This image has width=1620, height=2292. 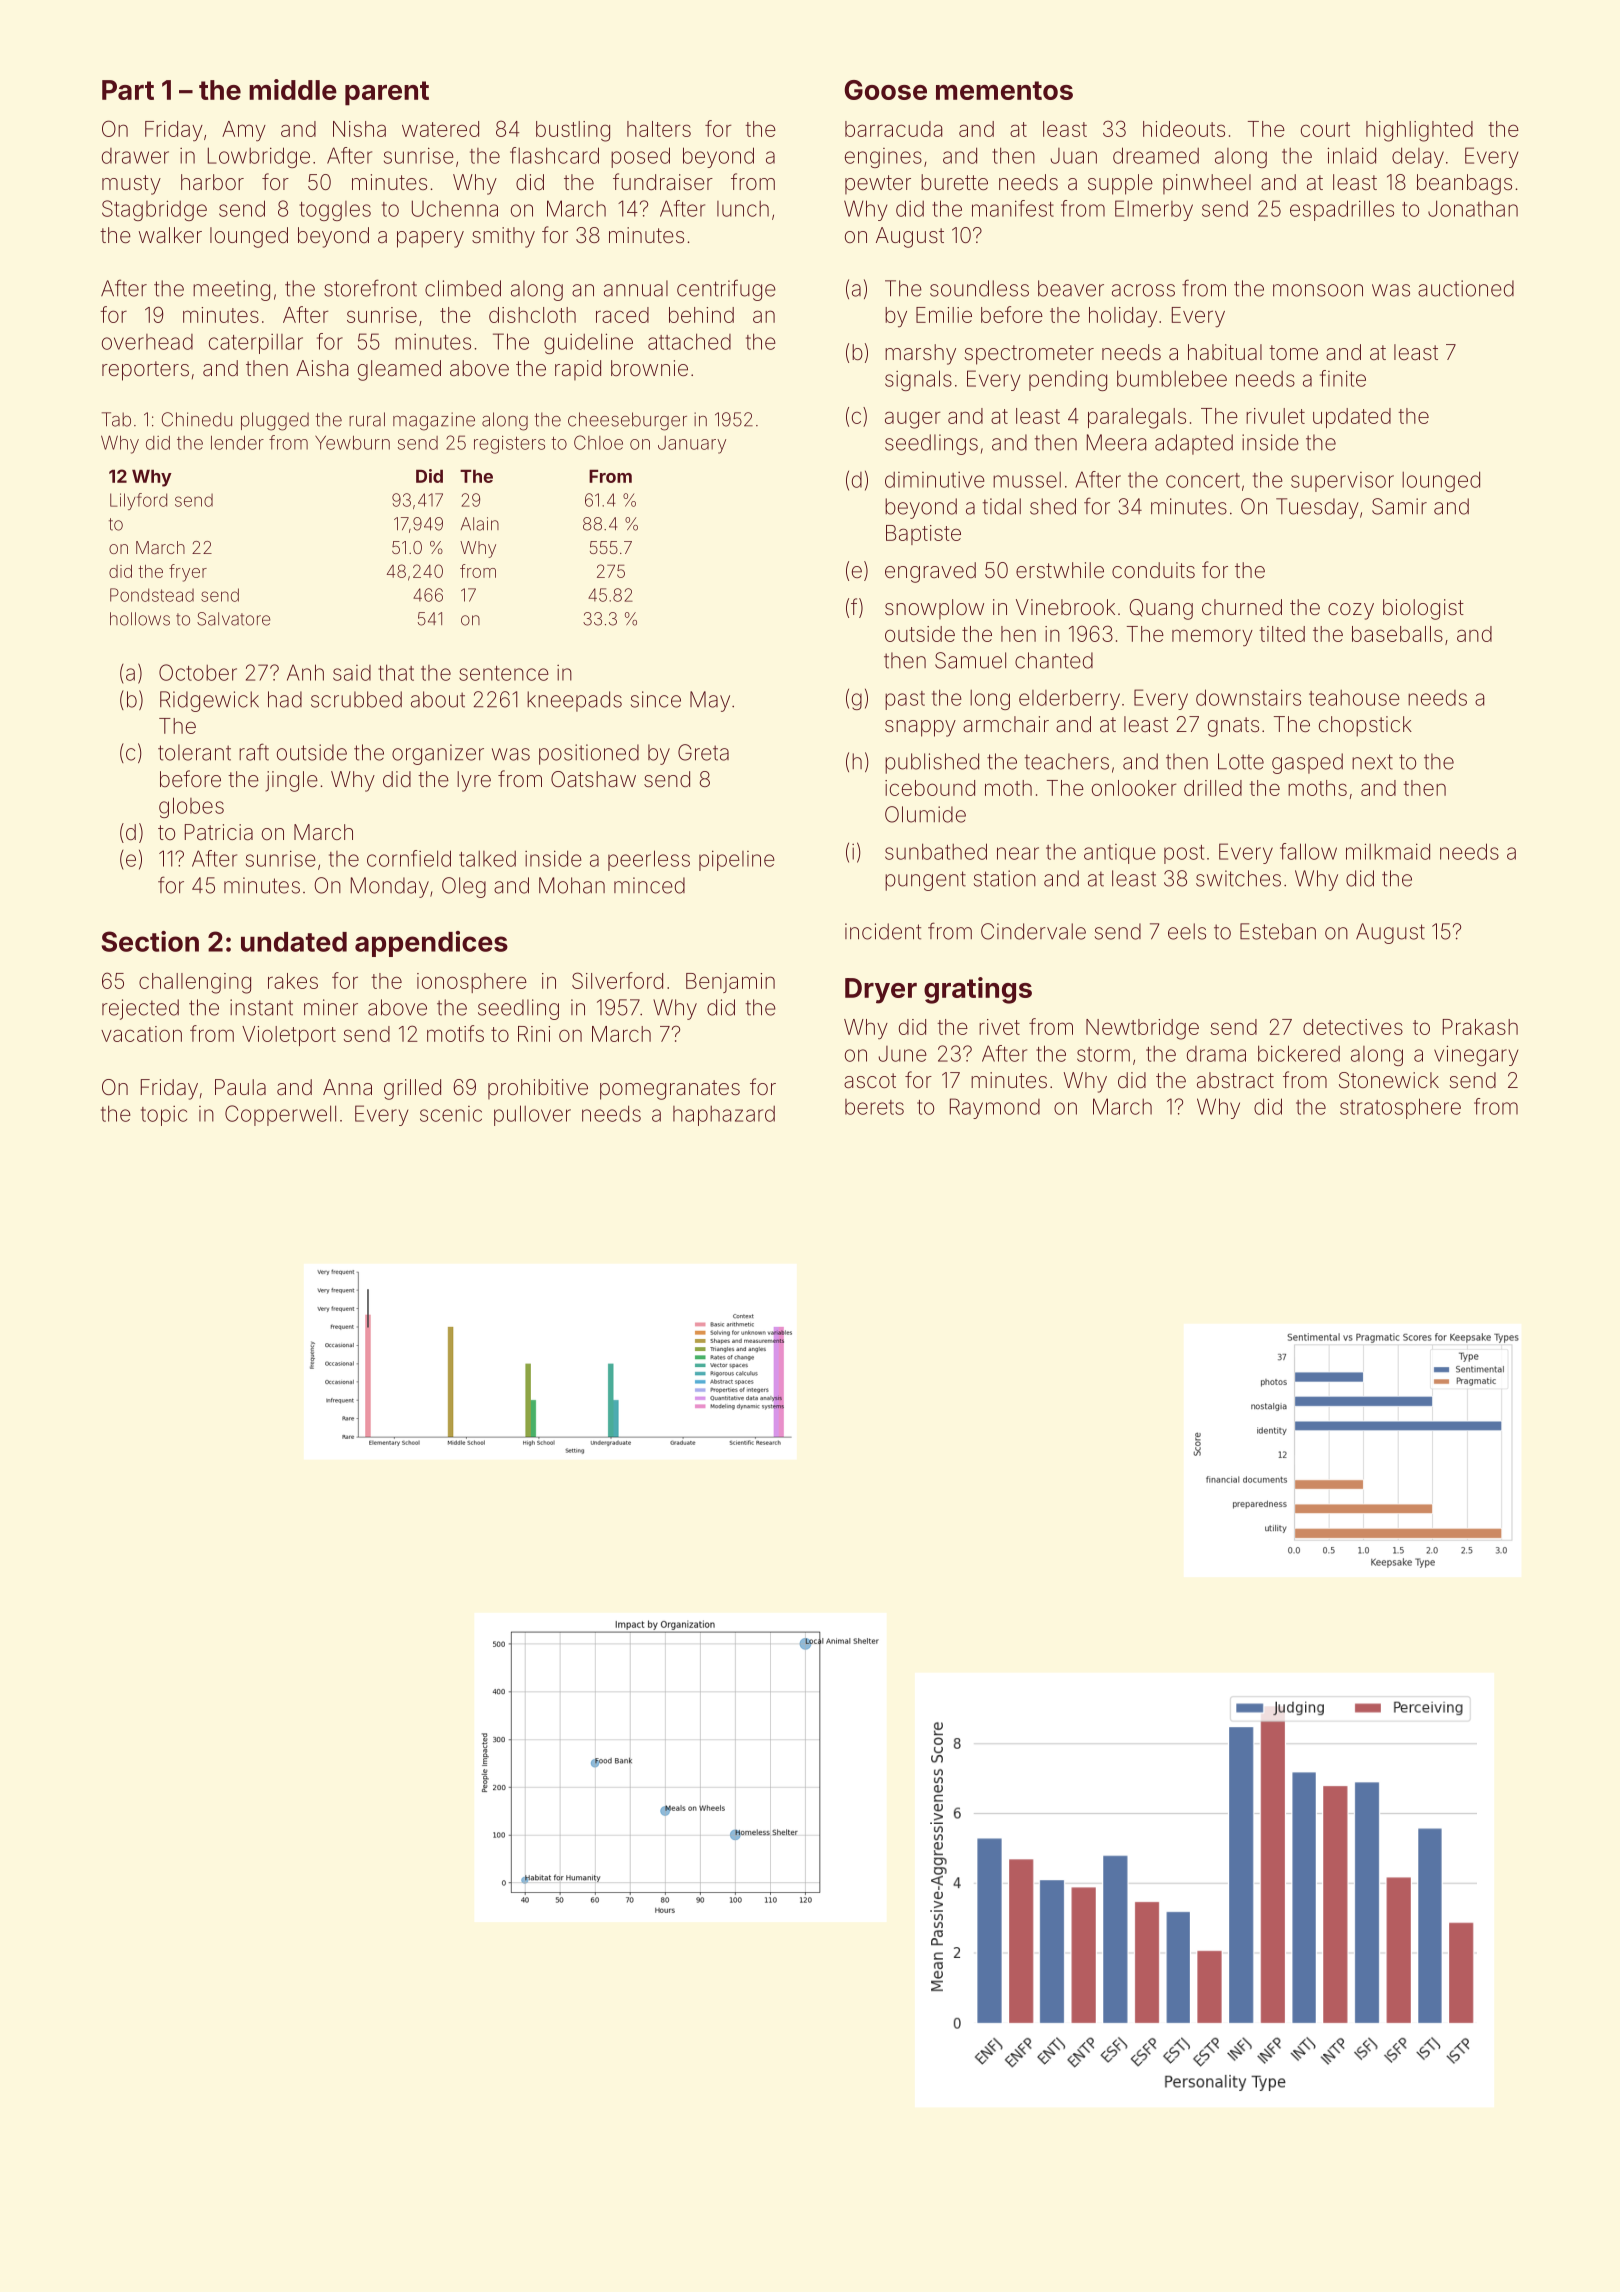 I want to click on pullover, so click(x=532, y=1115).
